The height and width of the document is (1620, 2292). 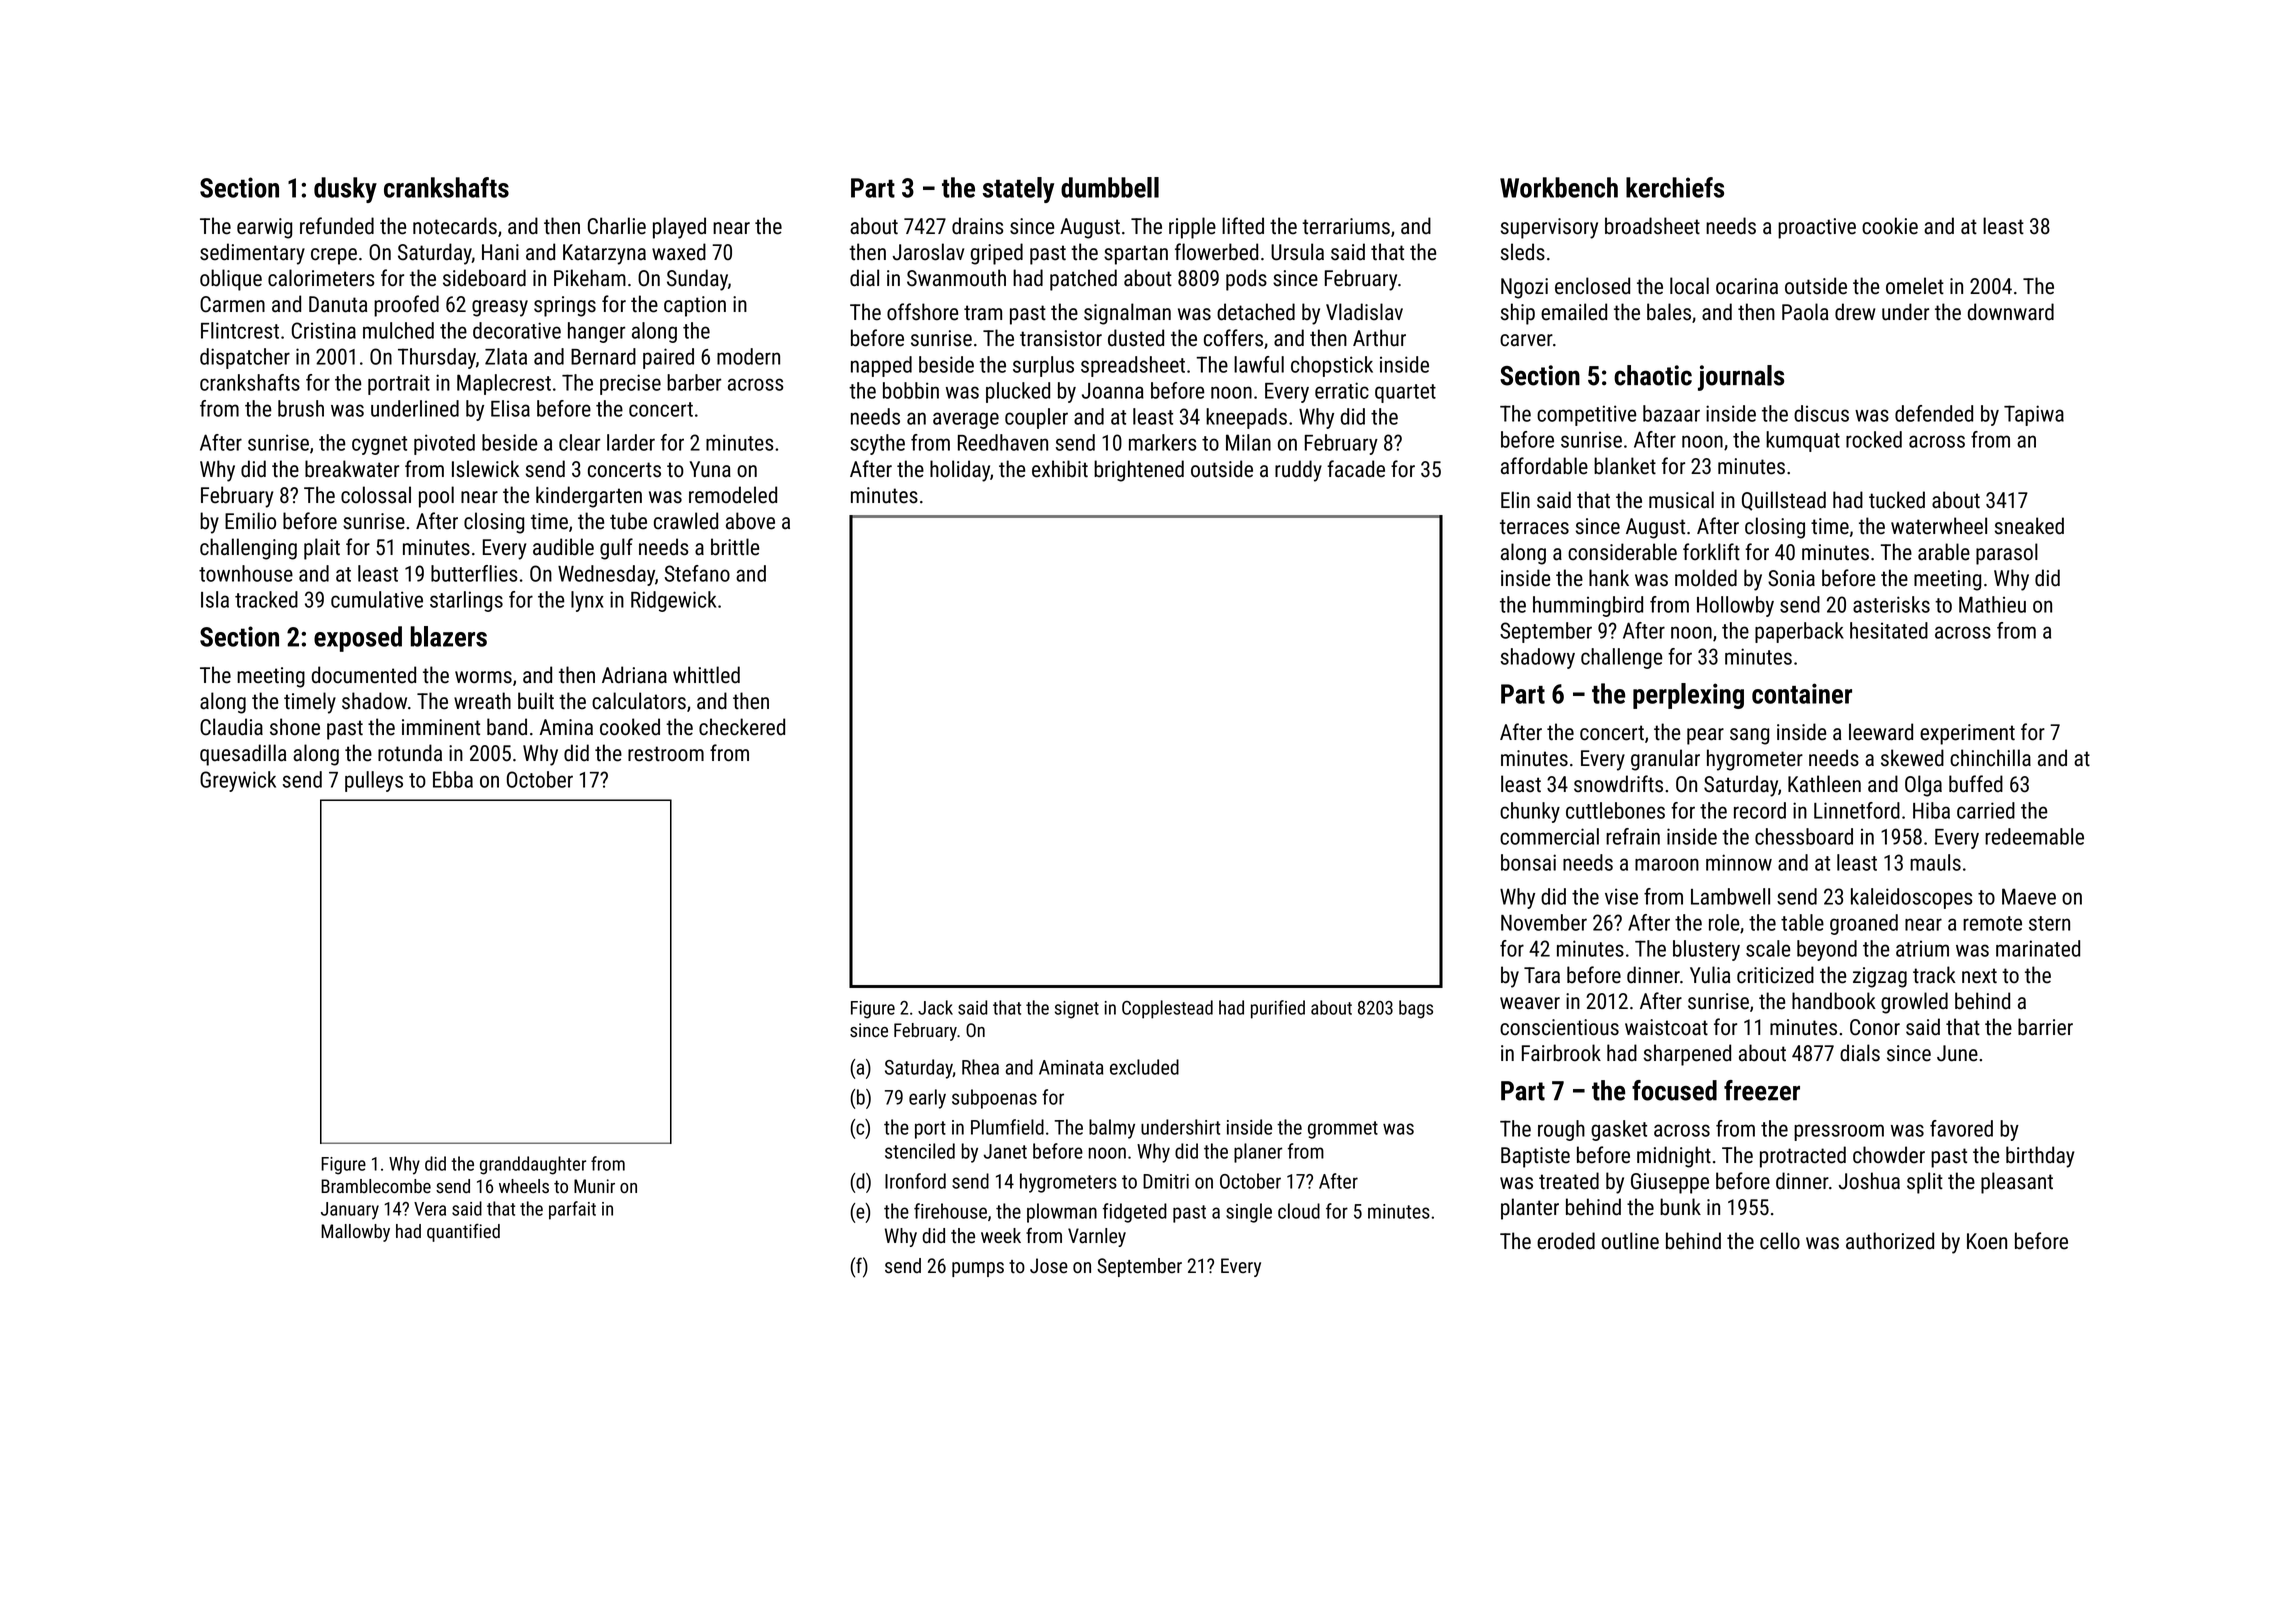 What do you see at coordinates (978, 1269) in the document?
I see `pumps` at bounding box center [978, 1269].
